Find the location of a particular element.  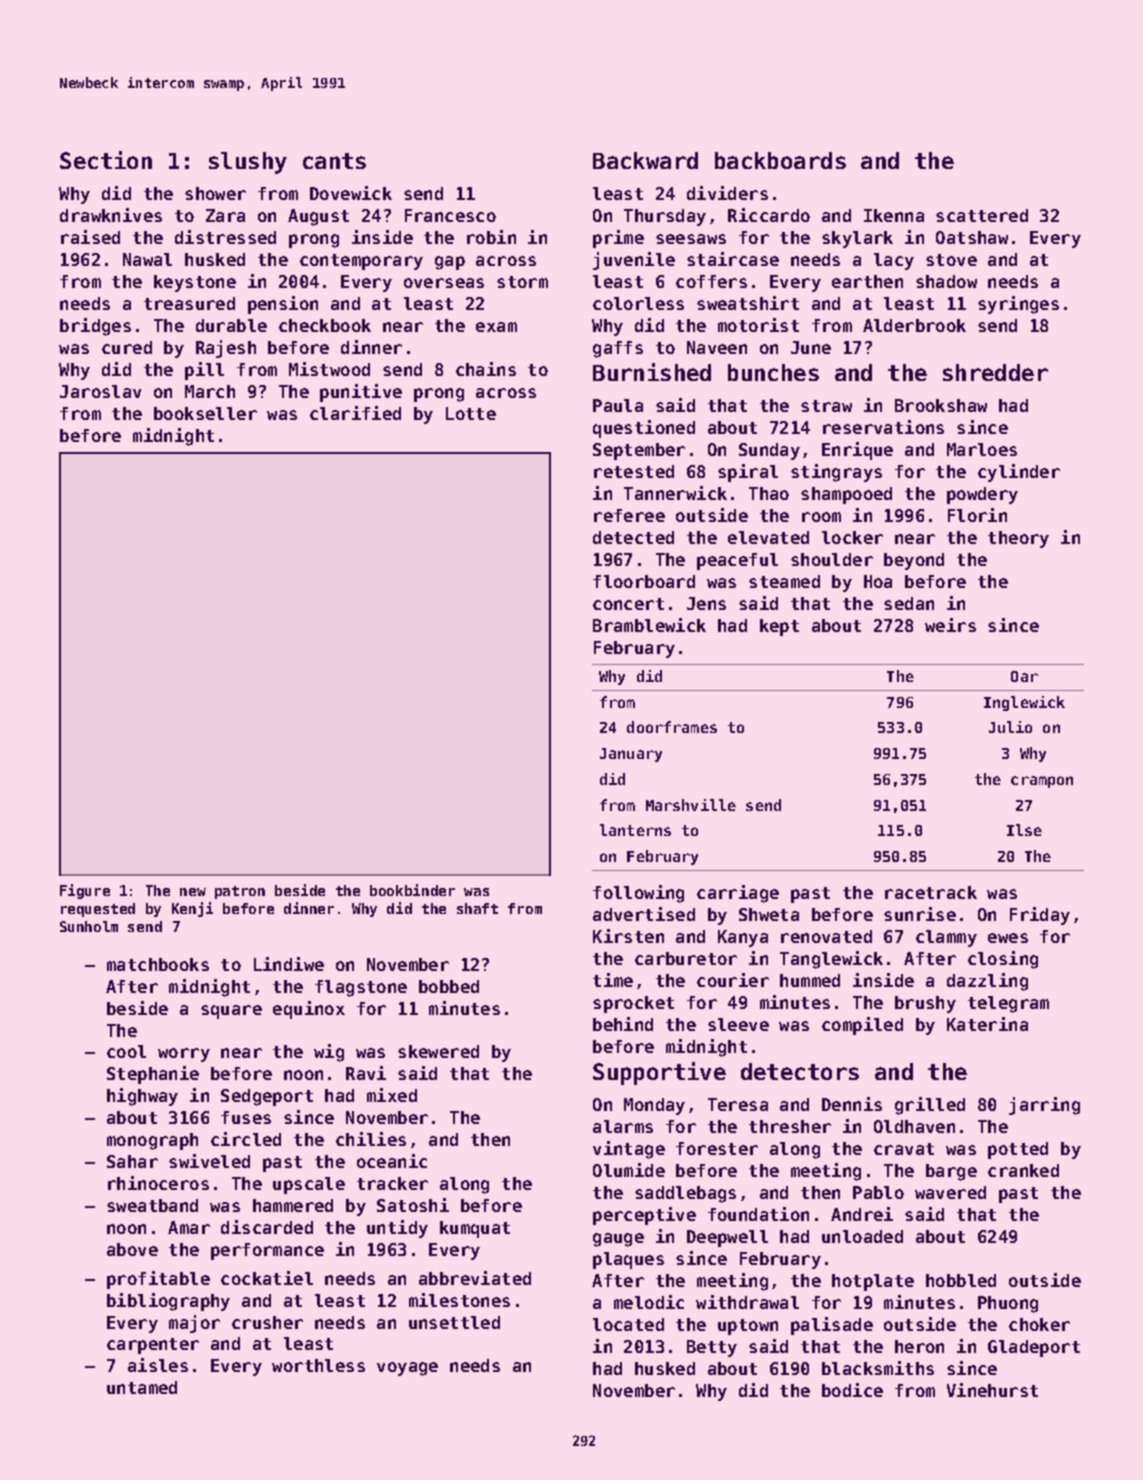

worthless is located at coordinates (318, 1365).
